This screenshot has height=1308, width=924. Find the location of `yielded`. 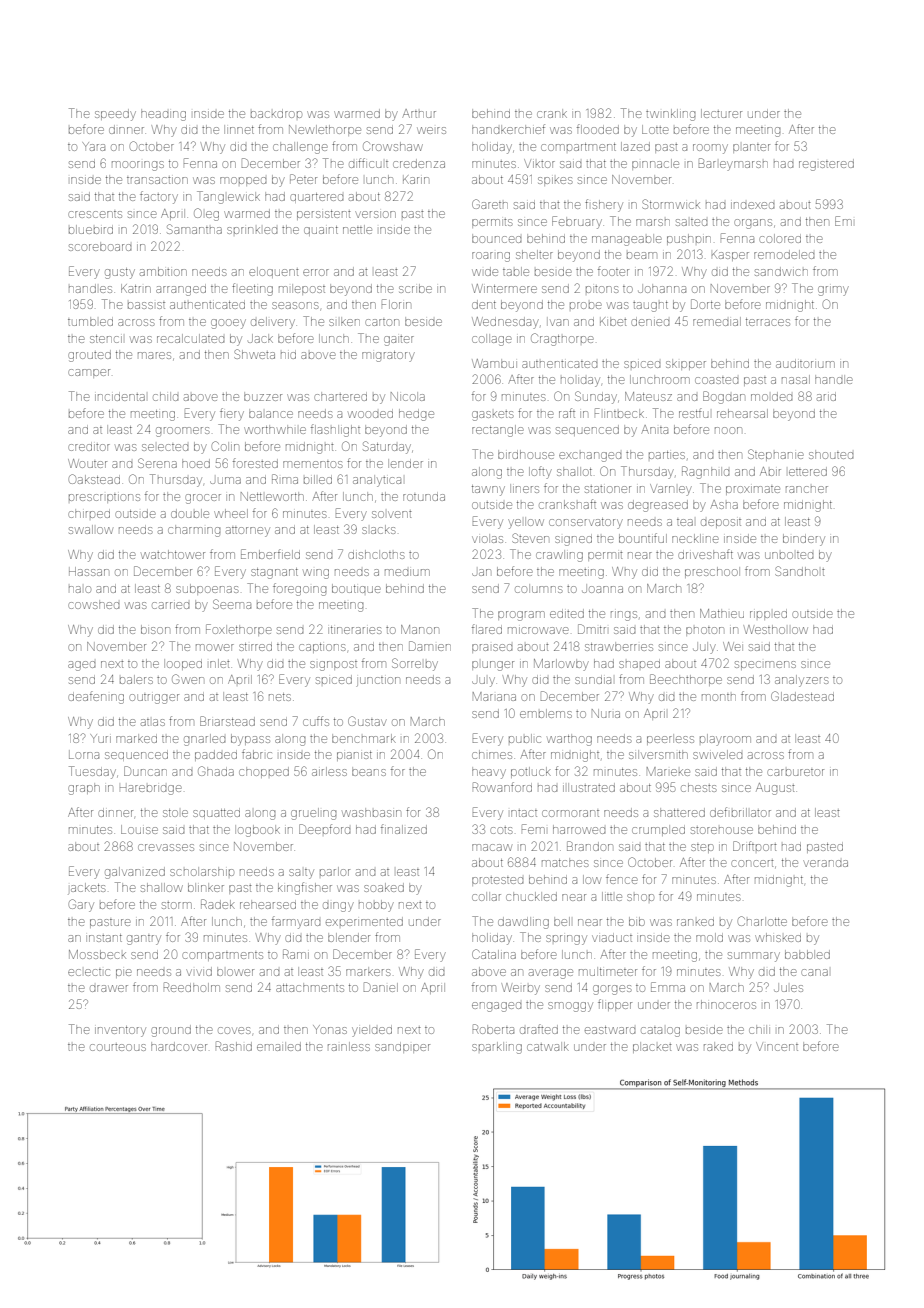

yielded is located at coordinates (372, 1031).
